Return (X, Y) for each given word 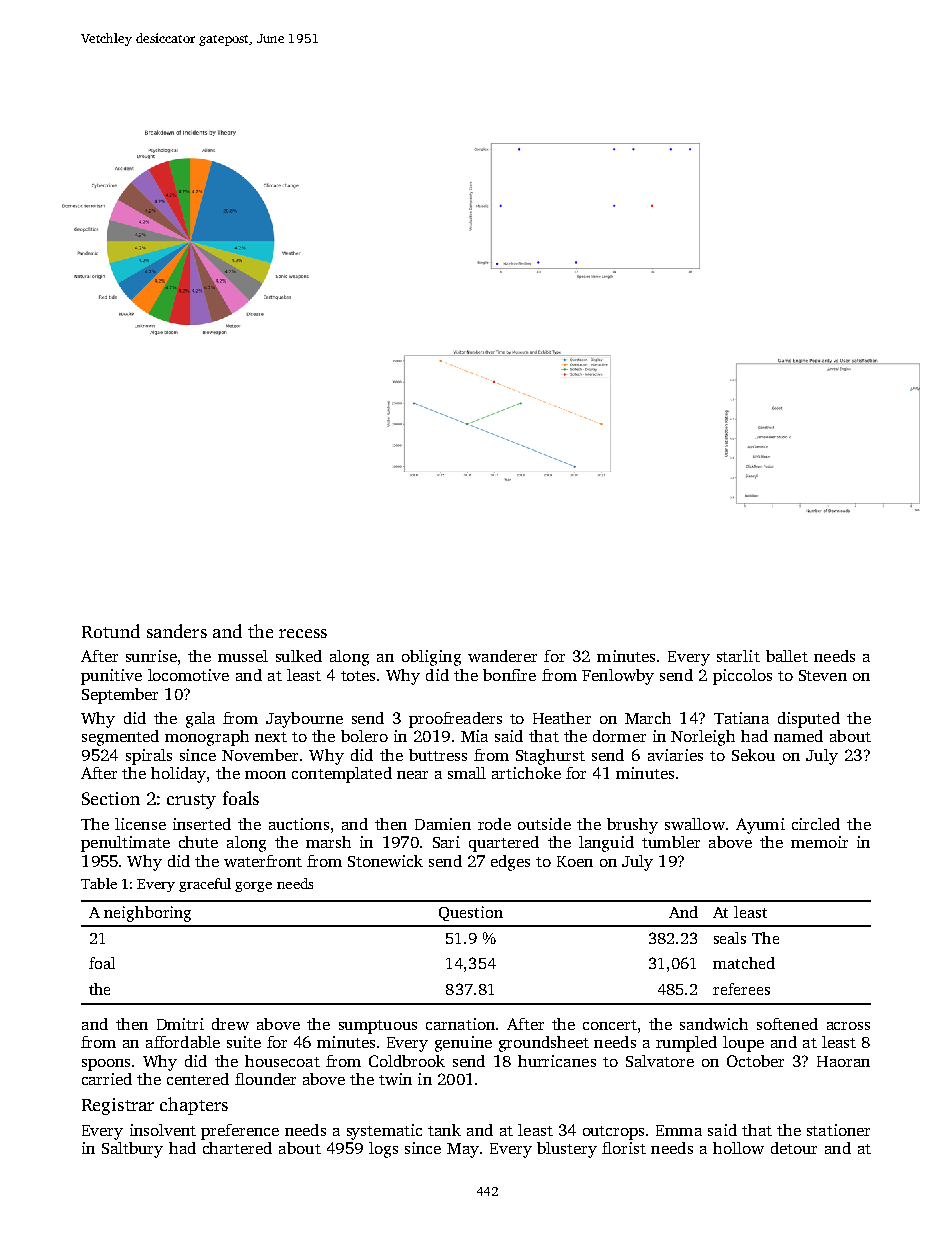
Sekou (753, 755)
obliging (431, 658)
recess (303, 633)
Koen (575, 861)
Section (111, 798)
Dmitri (180, 1024)
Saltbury (132, 1150)
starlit (738, 656)
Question (471, 913)
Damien (443, 824)
